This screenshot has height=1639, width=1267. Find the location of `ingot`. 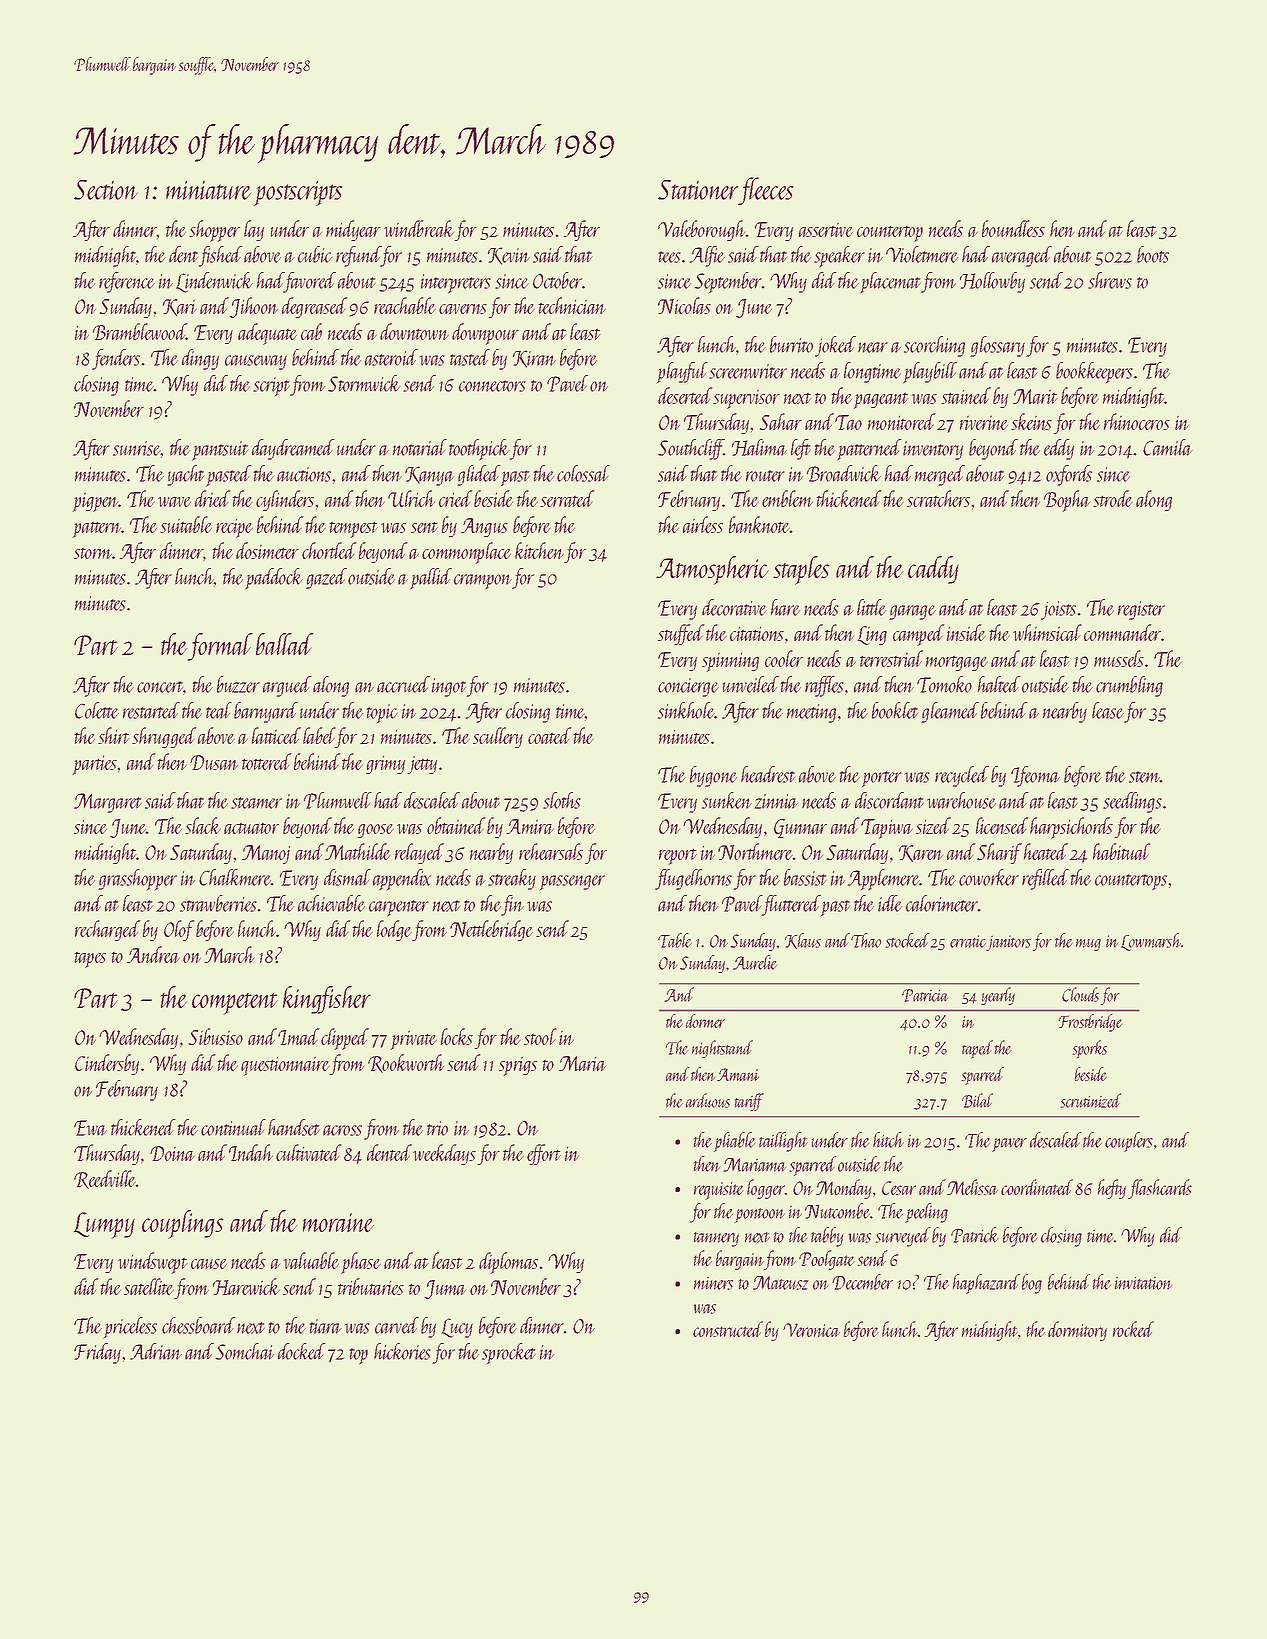

ingot is located at coordinates (449, 687).
